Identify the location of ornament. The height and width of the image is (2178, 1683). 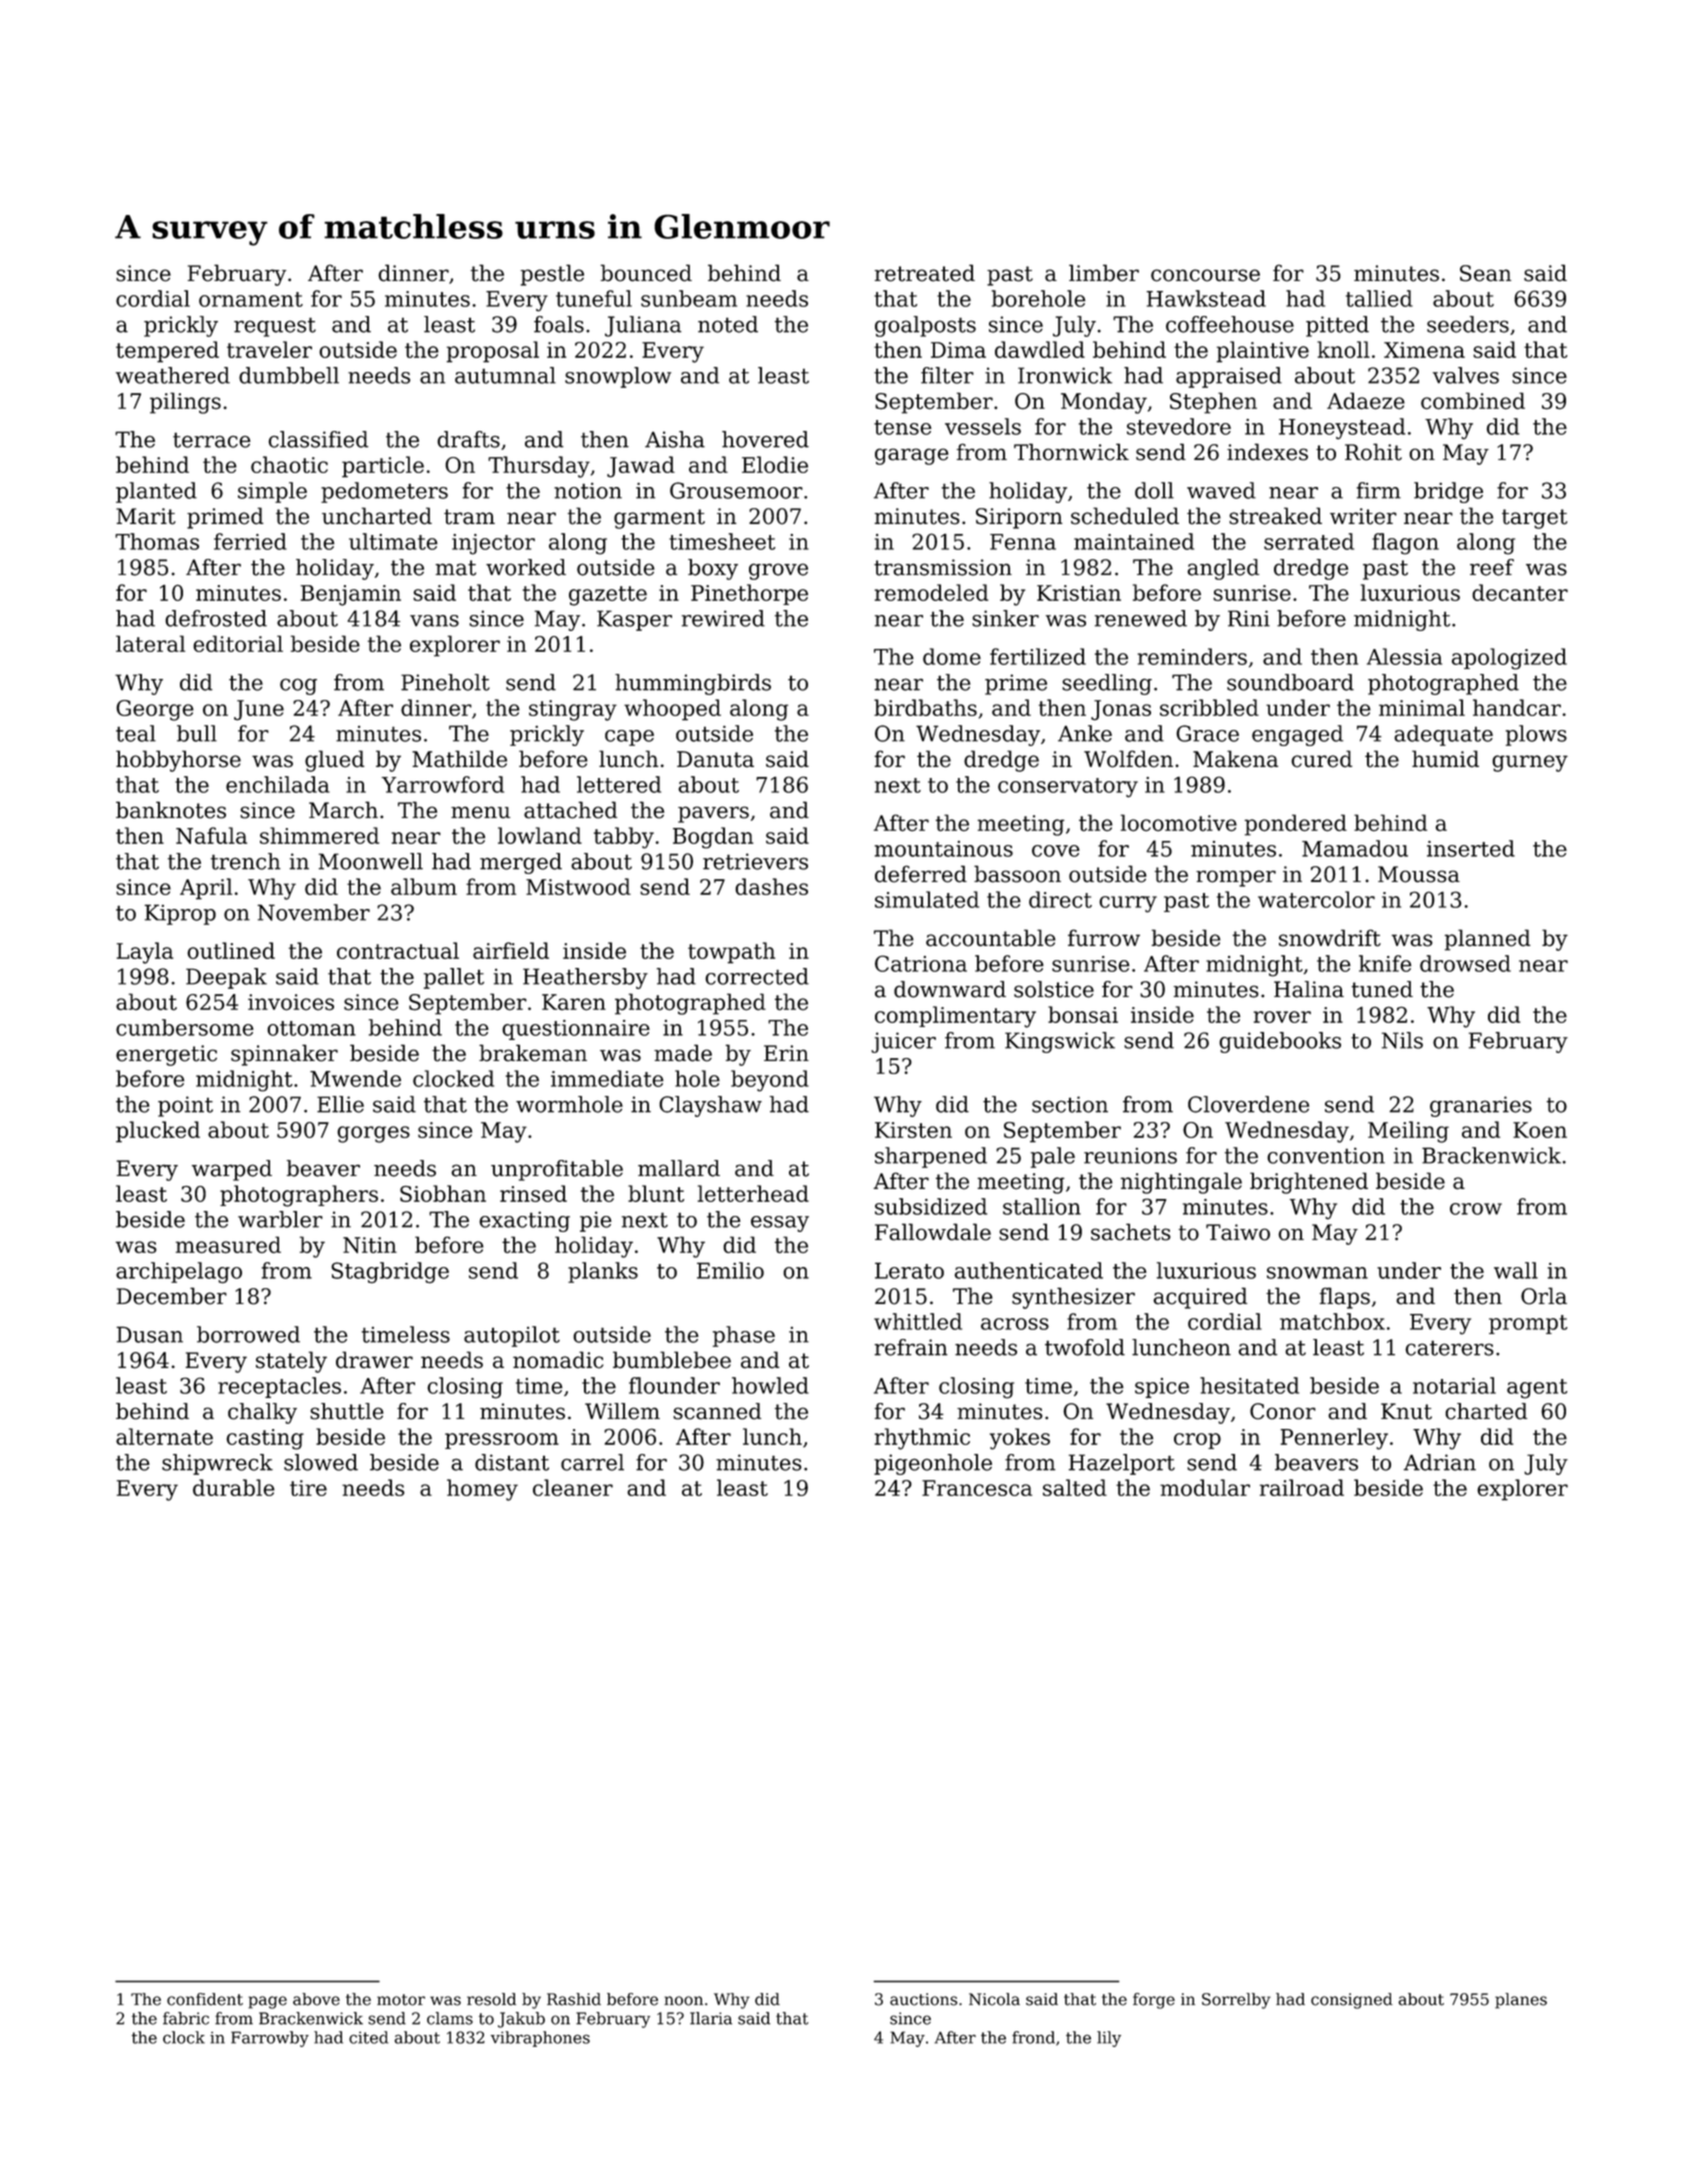
(251, 299).
